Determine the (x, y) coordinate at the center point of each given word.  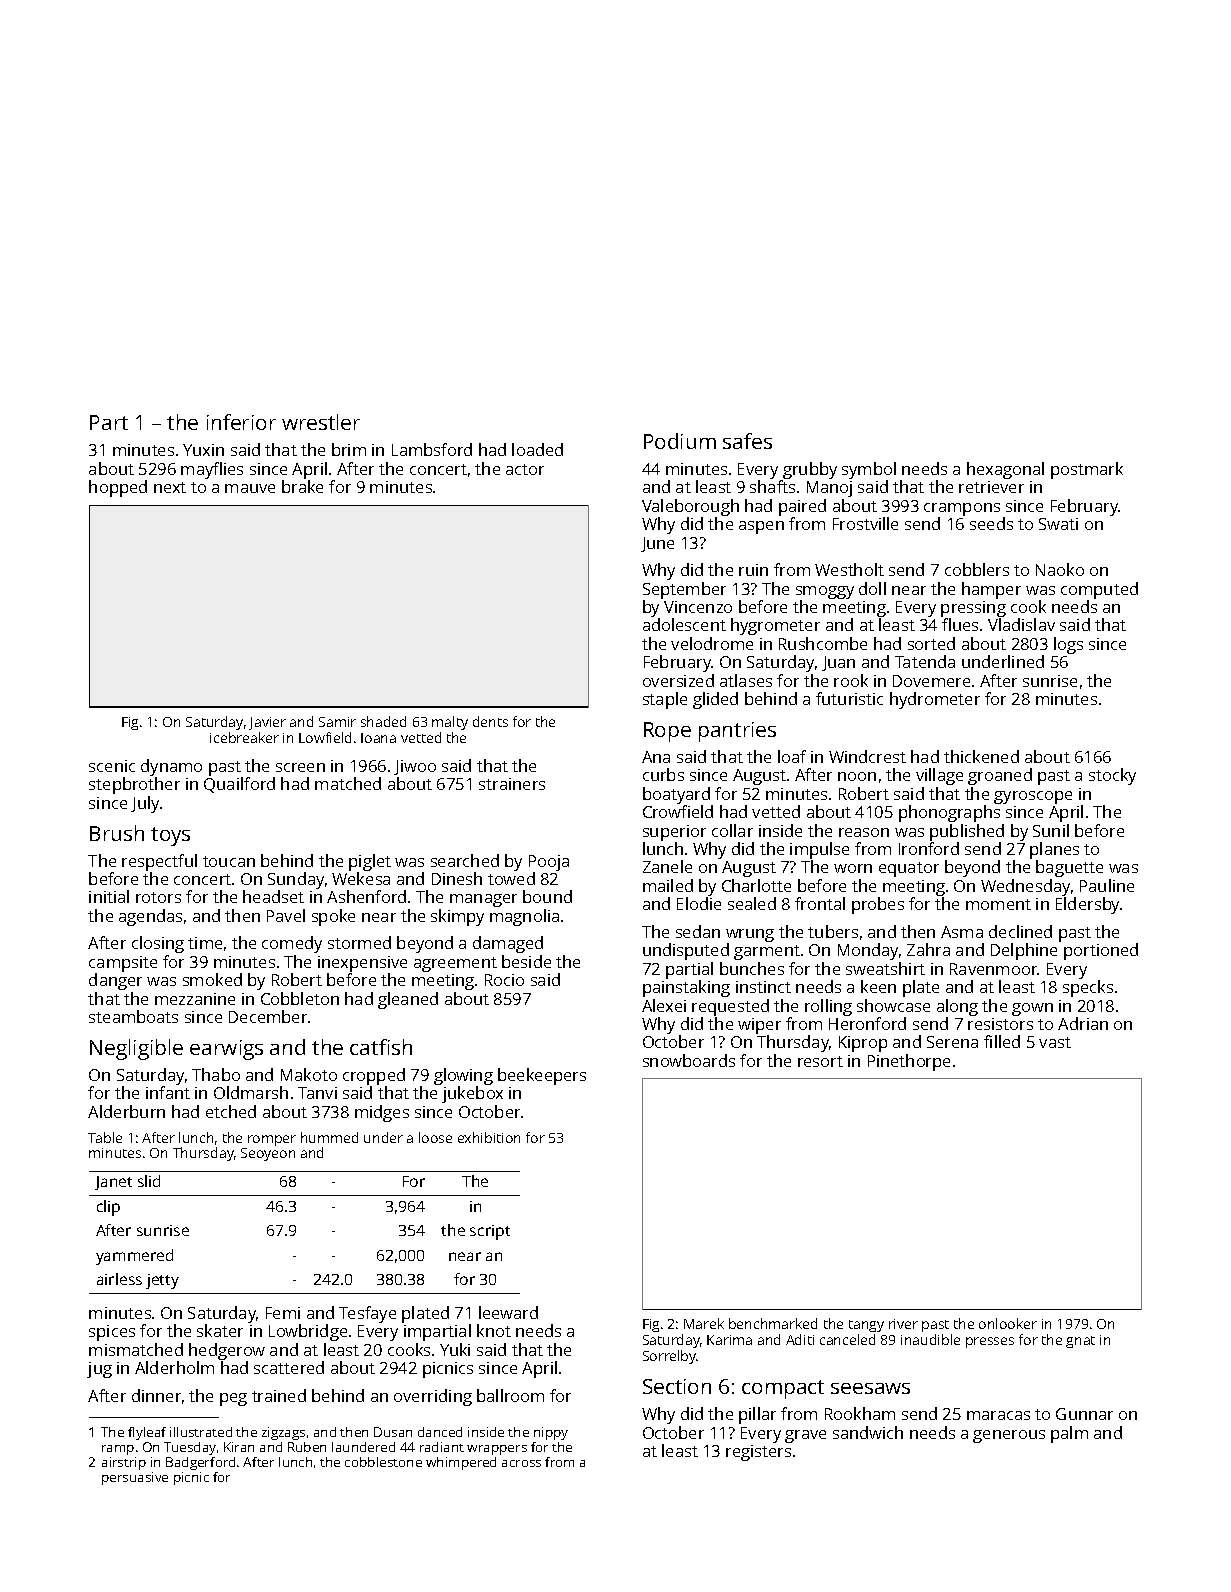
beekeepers (542, 1076)
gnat (1080, 1342)
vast (1055, 1042)
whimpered (461, 1463)
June (657, 544)
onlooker (1008, 1323)
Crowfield (678, 811)
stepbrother (134, 785)
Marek (704, 1323)
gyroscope (1033, 797)
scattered (289, 1367)
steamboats (133, 1016)
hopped (118, 488)
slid (149, 1181)
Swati (1058, 524)
